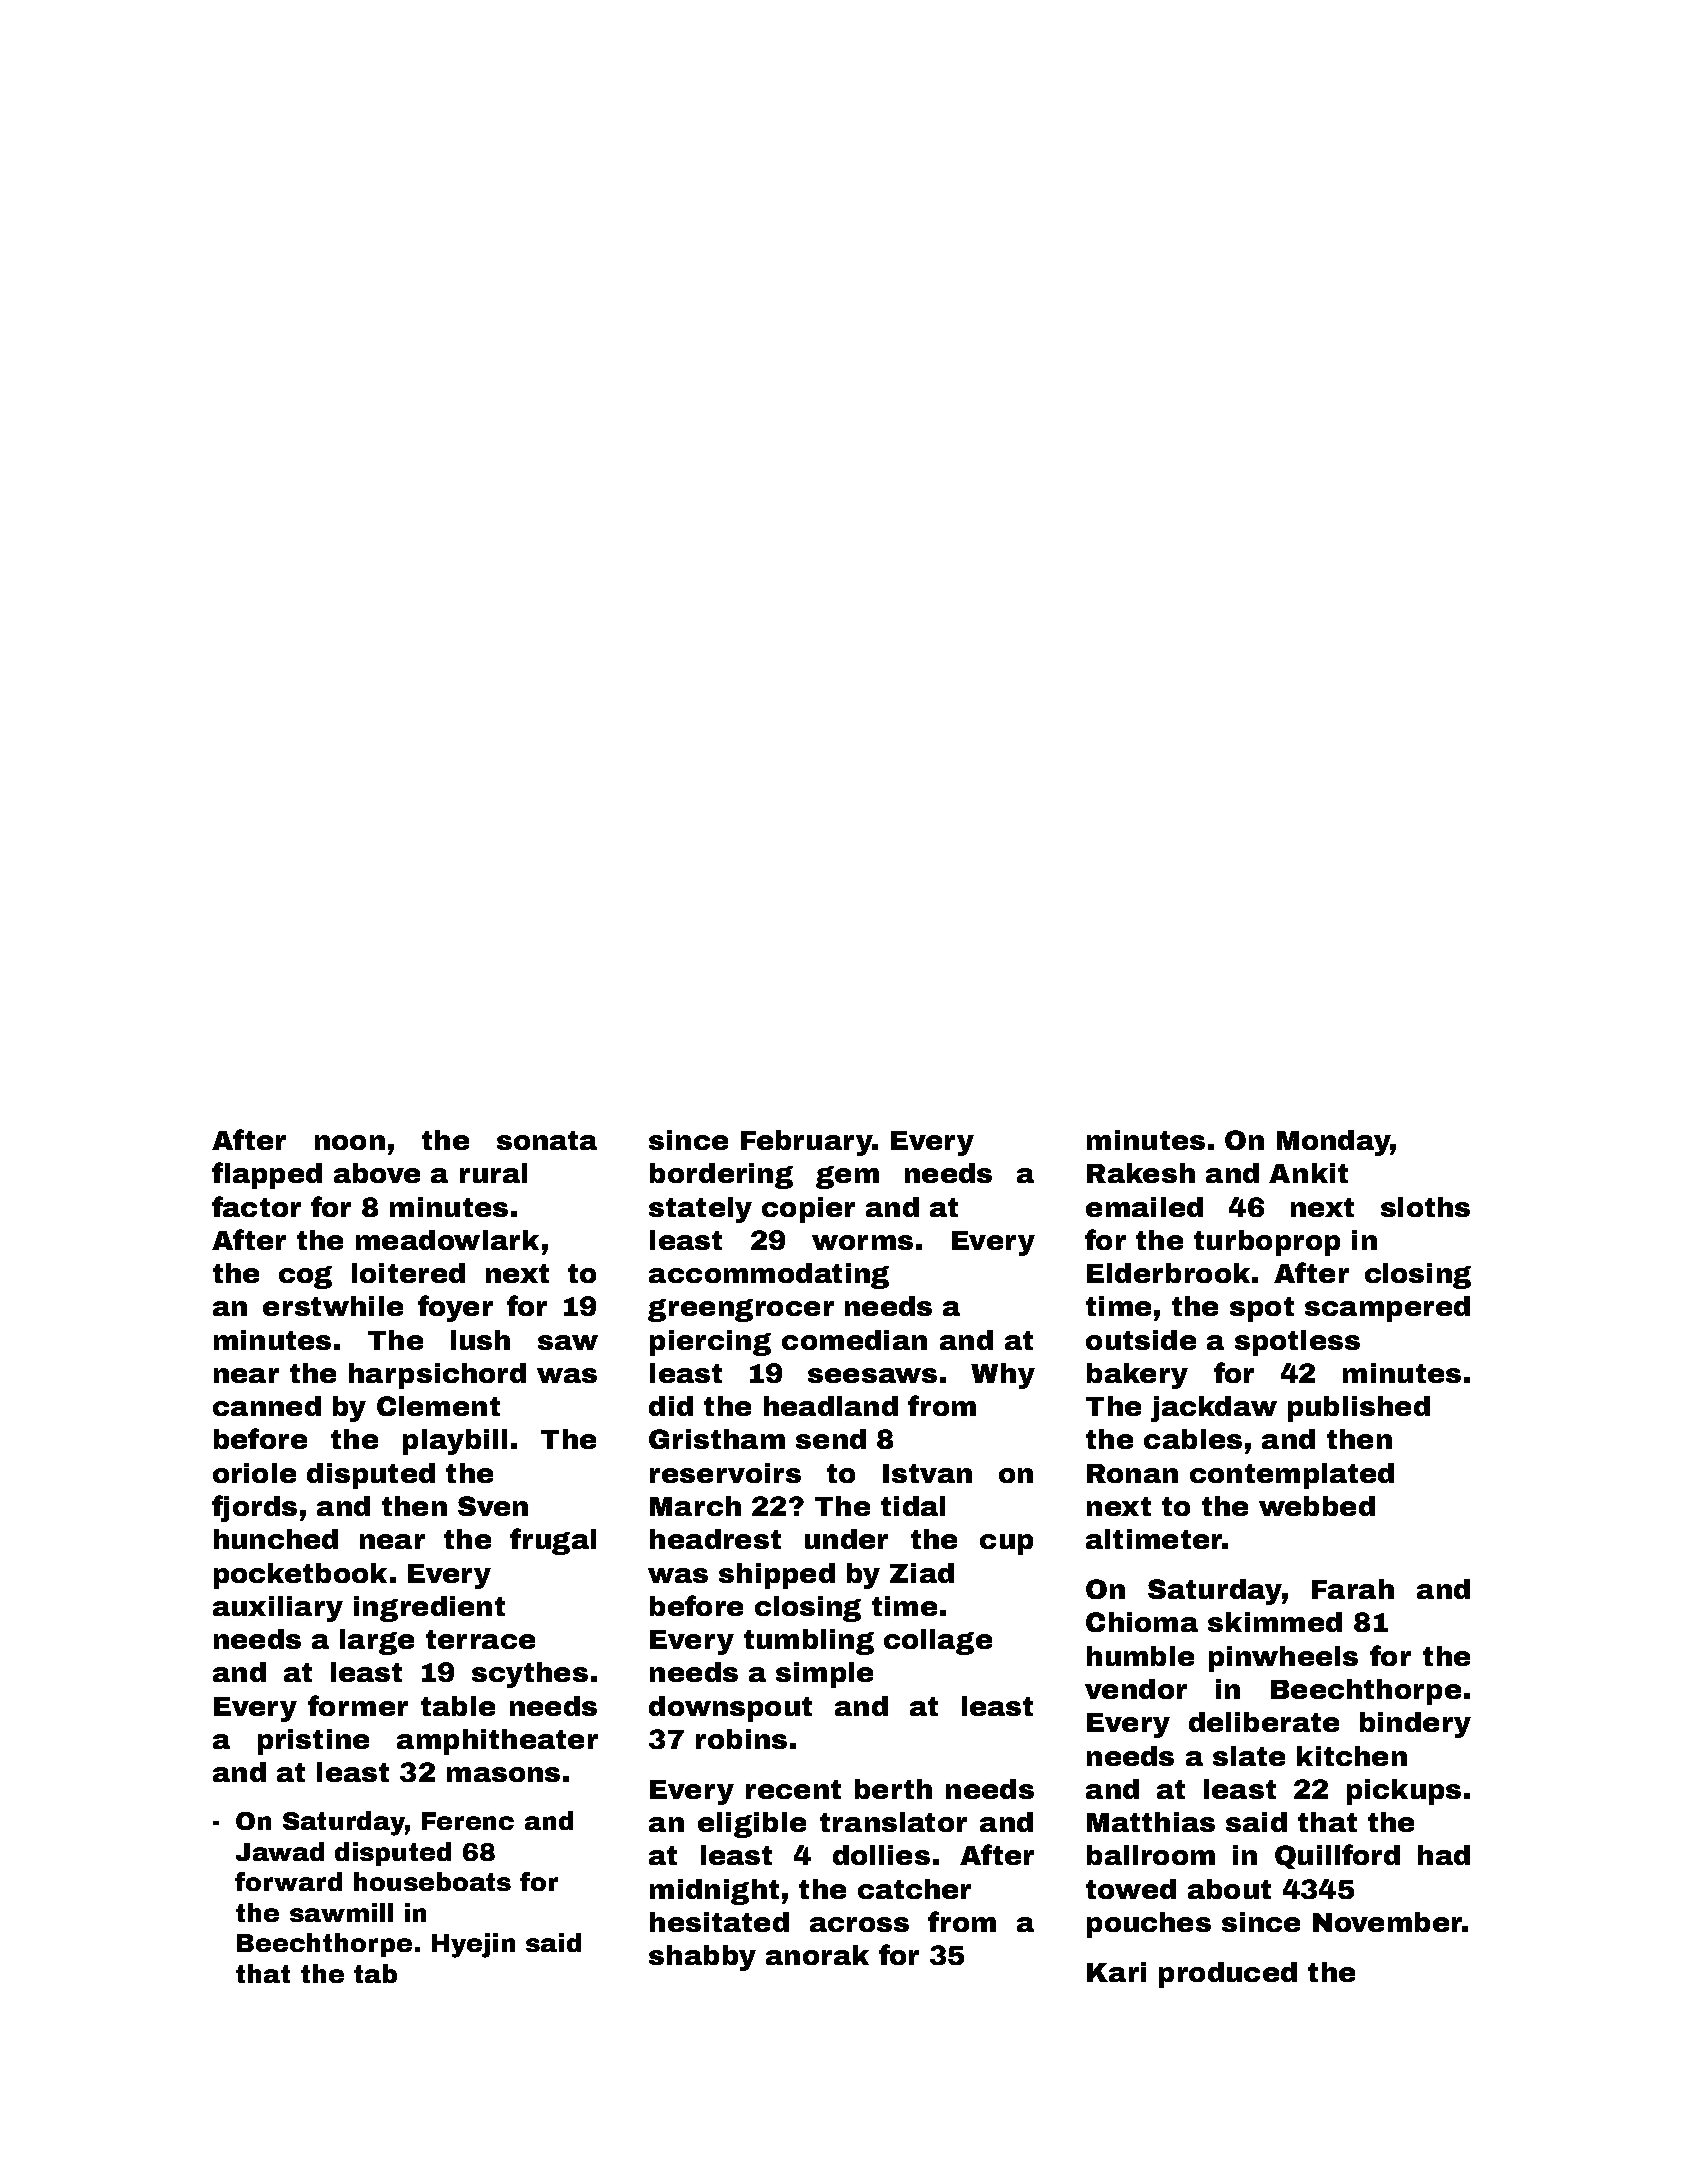 This document has height=2178, width=1683. What do you see at coordinates (807, 1143) in the document?
I see `February` at bounding box center [807, 1143].
